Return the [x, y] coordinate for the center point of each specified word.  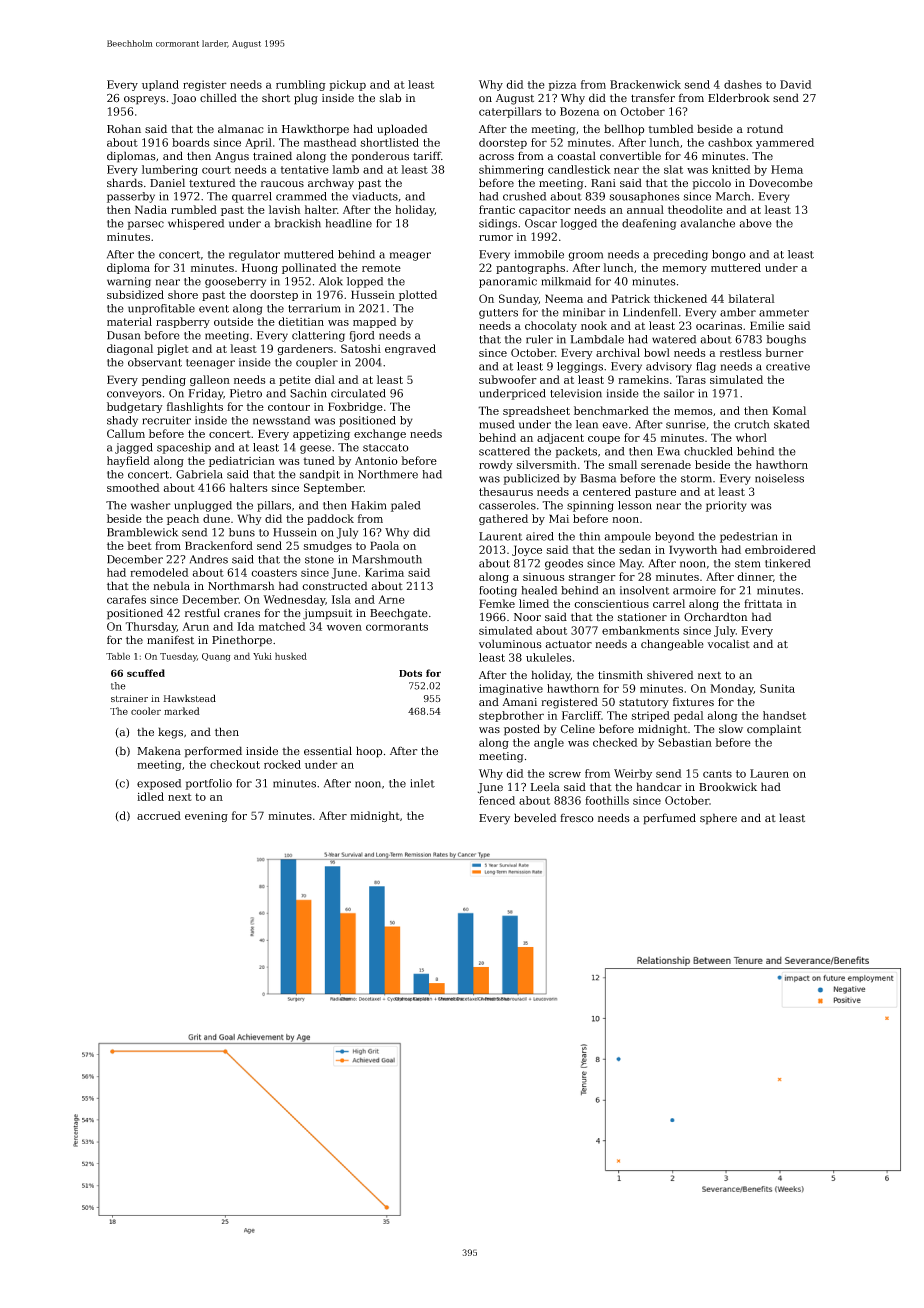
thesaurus [506, 491]
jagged [134, 448]
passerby [131, 197]
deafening [649, 224]
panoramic [508, 282]
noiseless [779, 478]
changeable [672, 645]
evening [206, 817]
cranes [242, 614]
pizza [562, 85]
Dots [410, 673]
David [796, 84]
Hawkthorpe [315, 130]
